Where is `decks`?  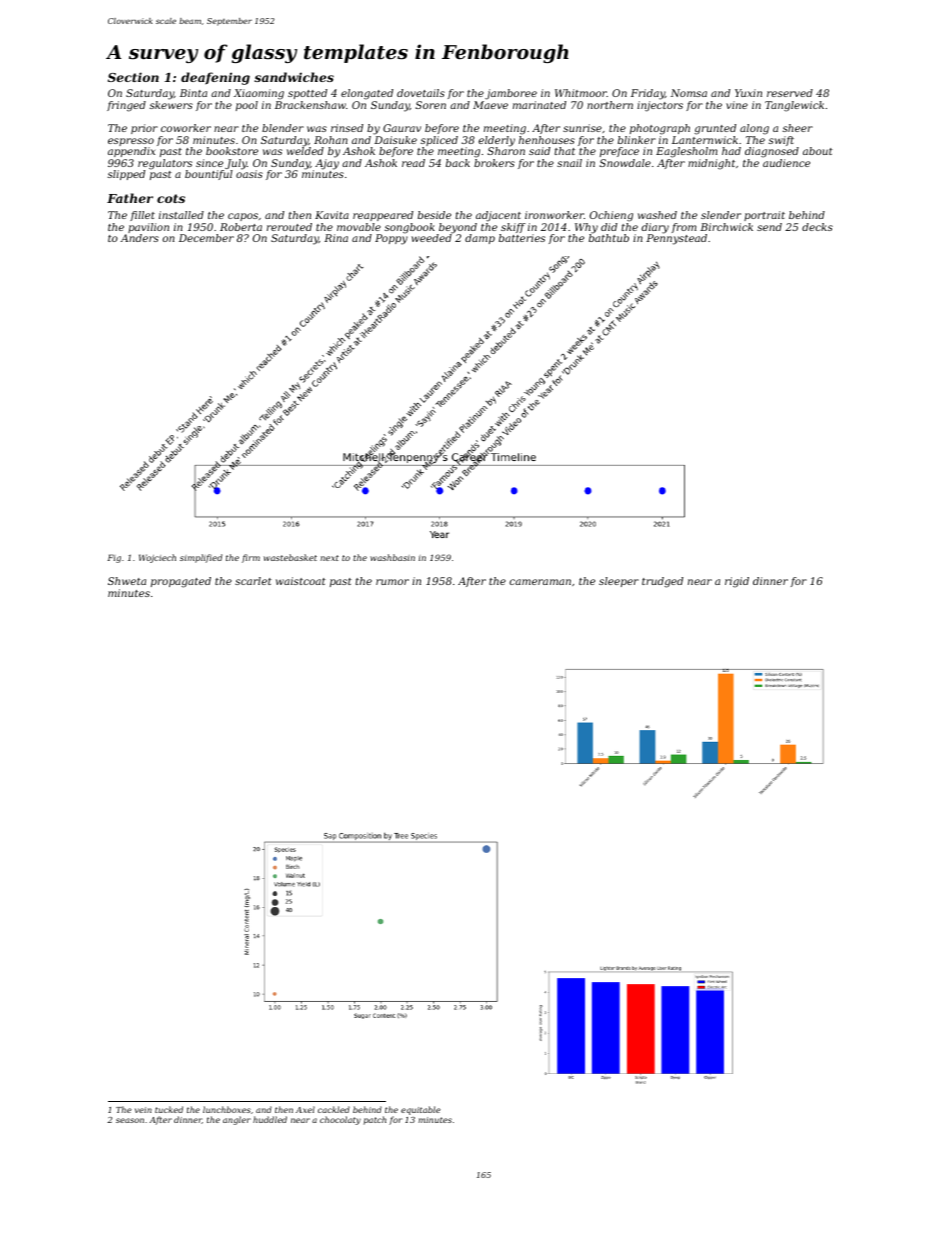 decks is located at coordinates (817, 227).
